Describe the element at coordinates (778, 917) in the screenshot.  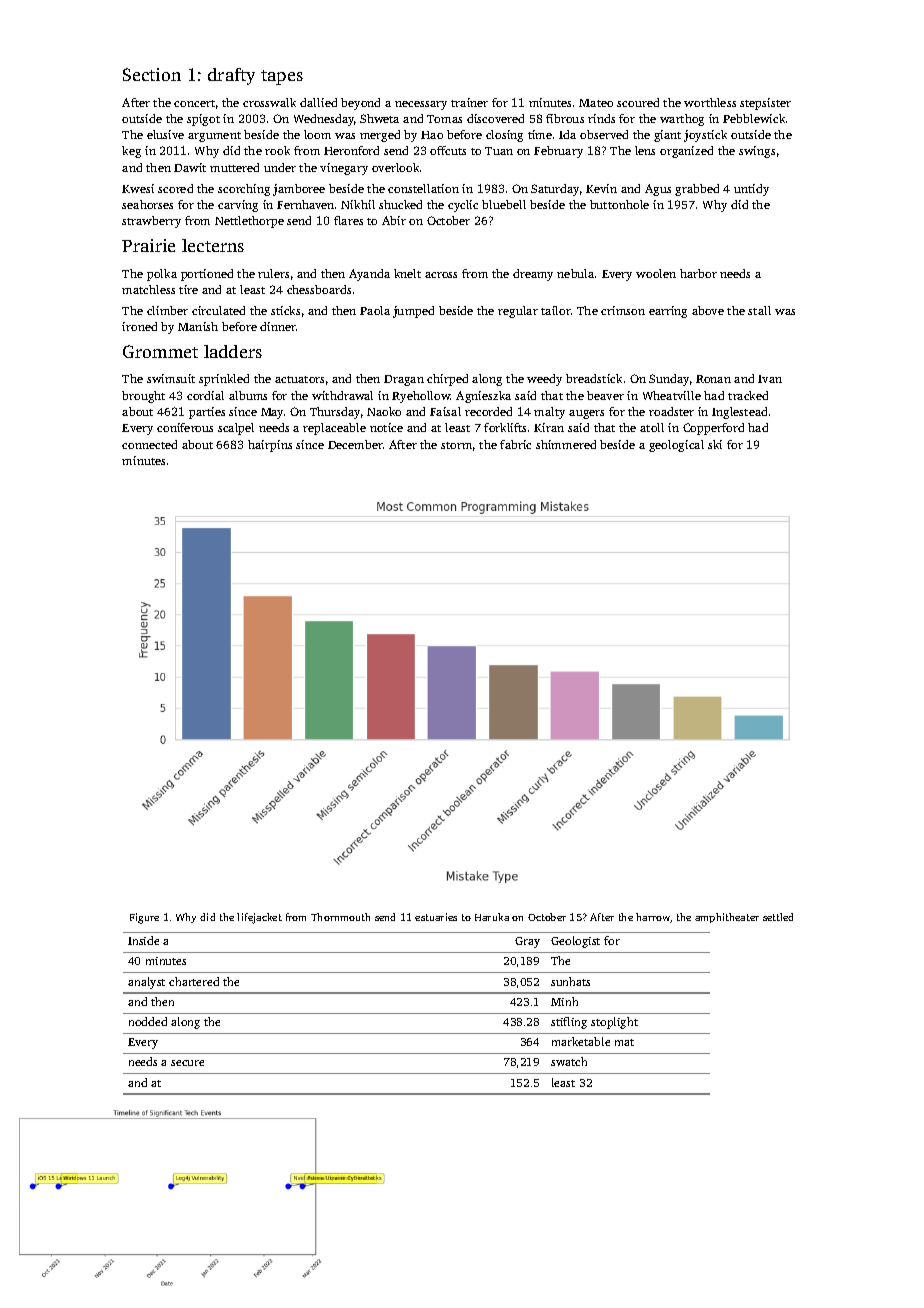
I see `settled` at that location.
